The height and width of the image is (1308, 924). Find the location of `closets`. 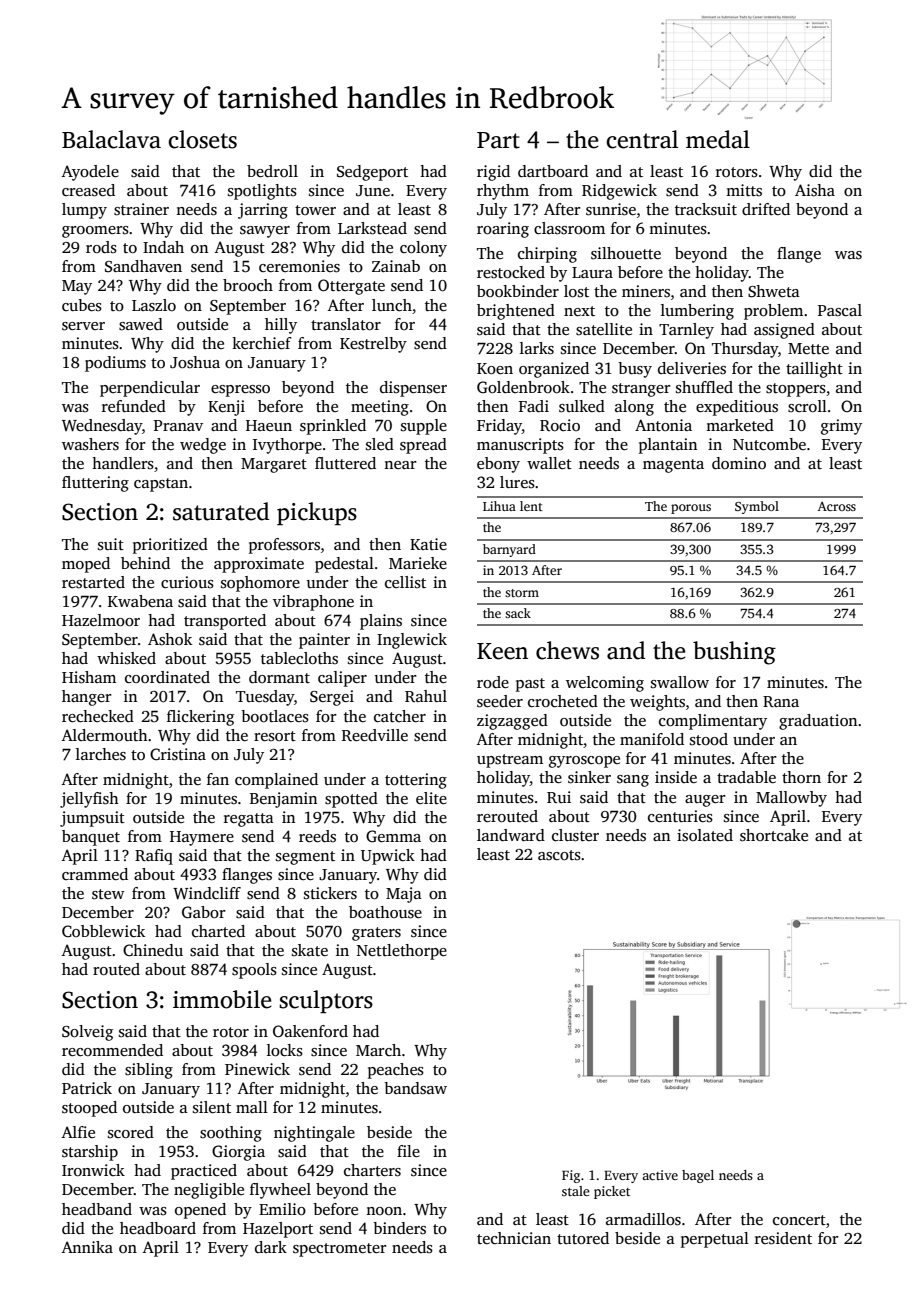

closets is located at coordinates (202, 139).
